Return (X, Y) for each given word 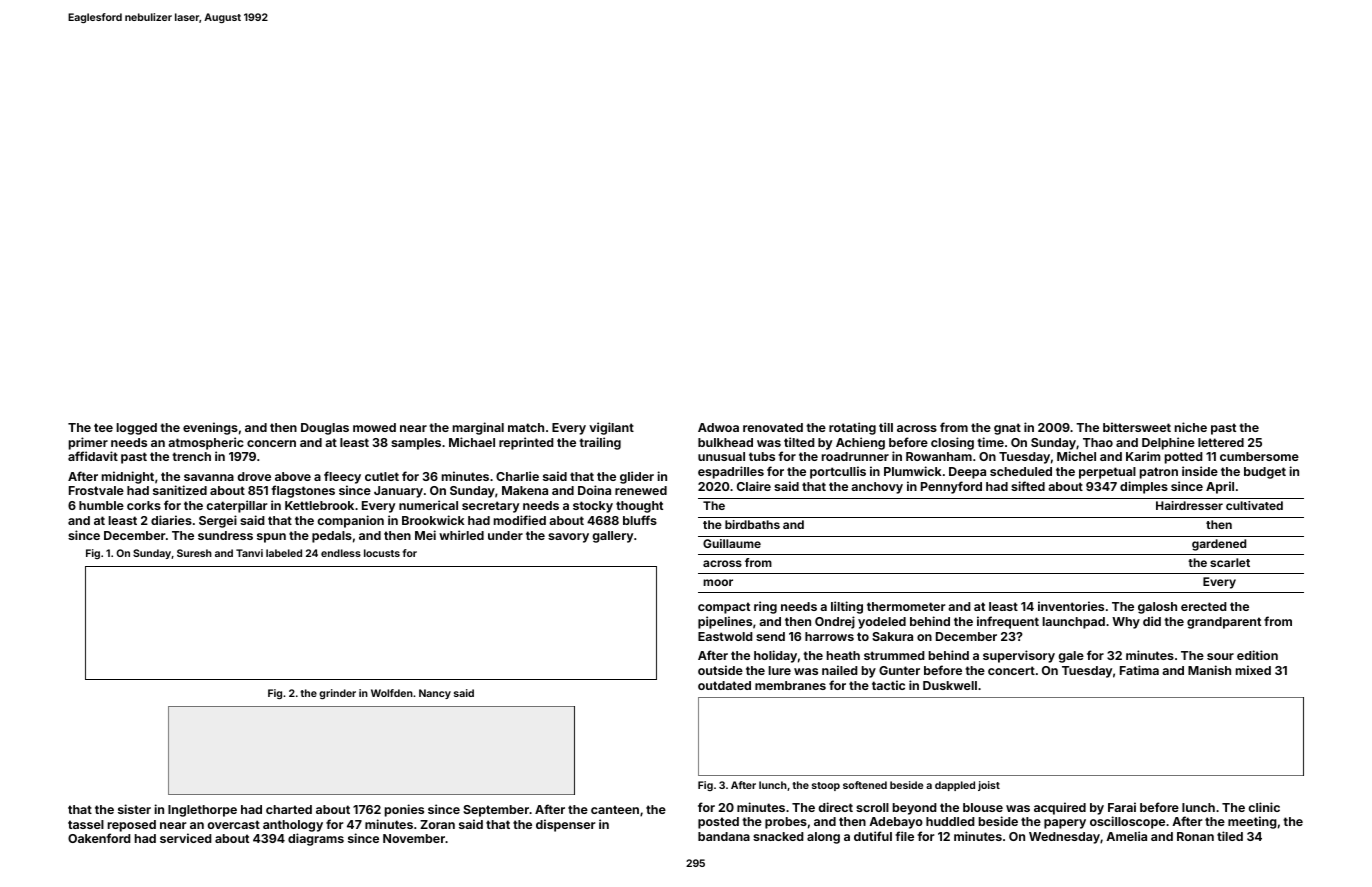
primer (88, 443)
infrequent (1008, 622)
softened (865, 785)
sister (134, 809)
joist (989, 786)
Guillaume (732, 543)
